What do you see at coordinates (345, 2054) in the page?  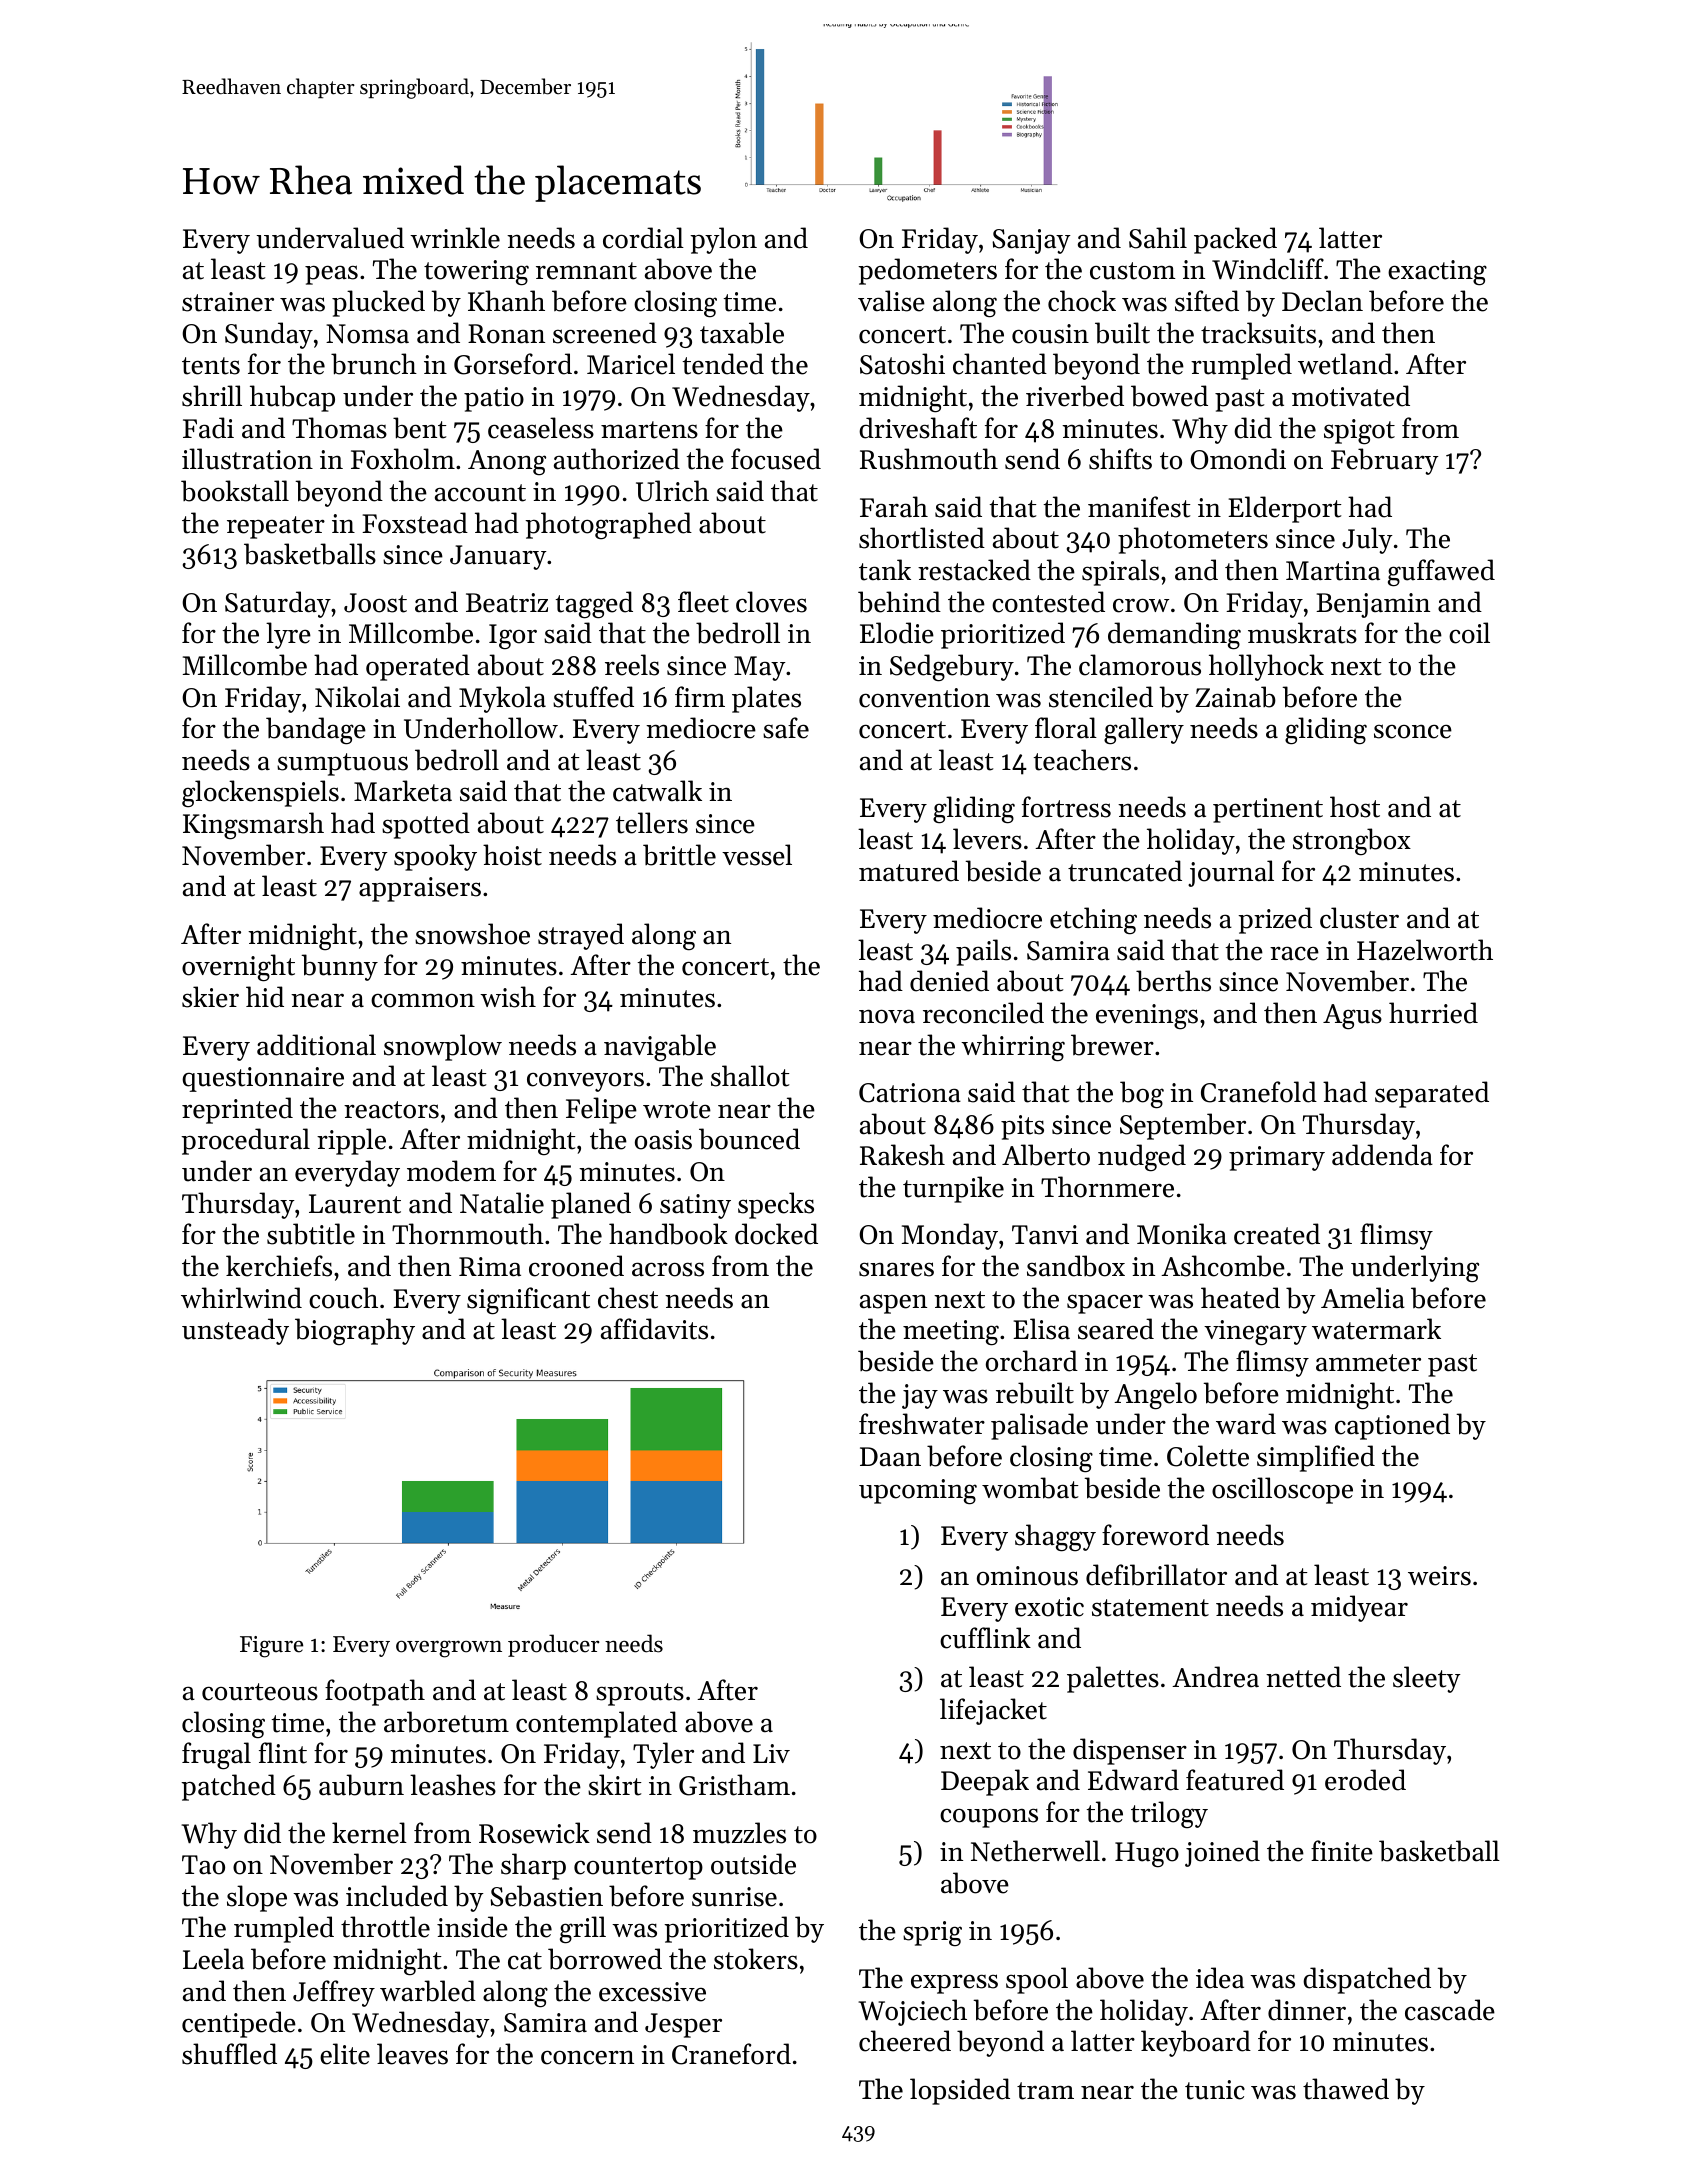 I see `elite` at bounding box center [345, 2054].
